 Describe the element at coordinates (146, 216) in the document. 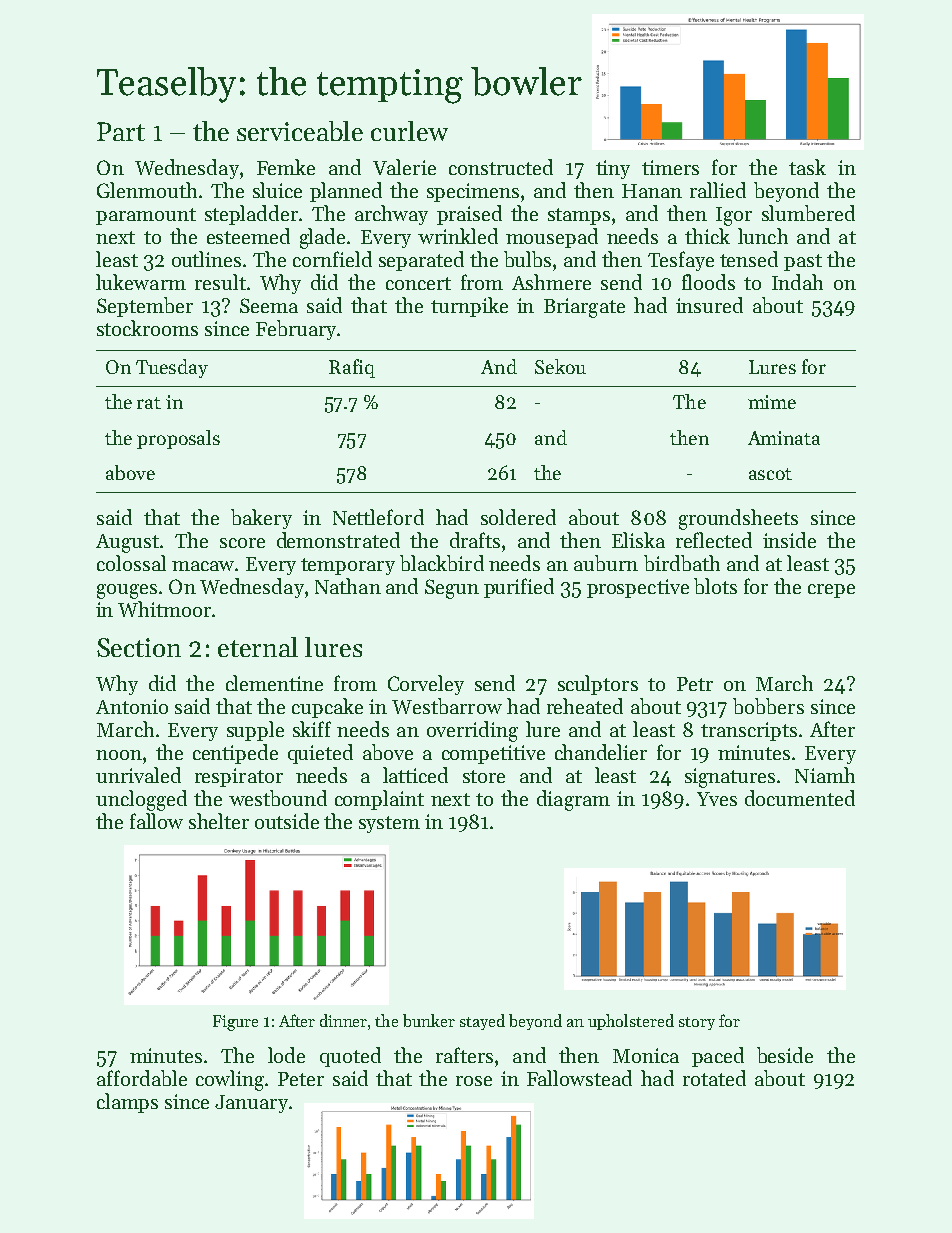

I see `paramount` at that location.
